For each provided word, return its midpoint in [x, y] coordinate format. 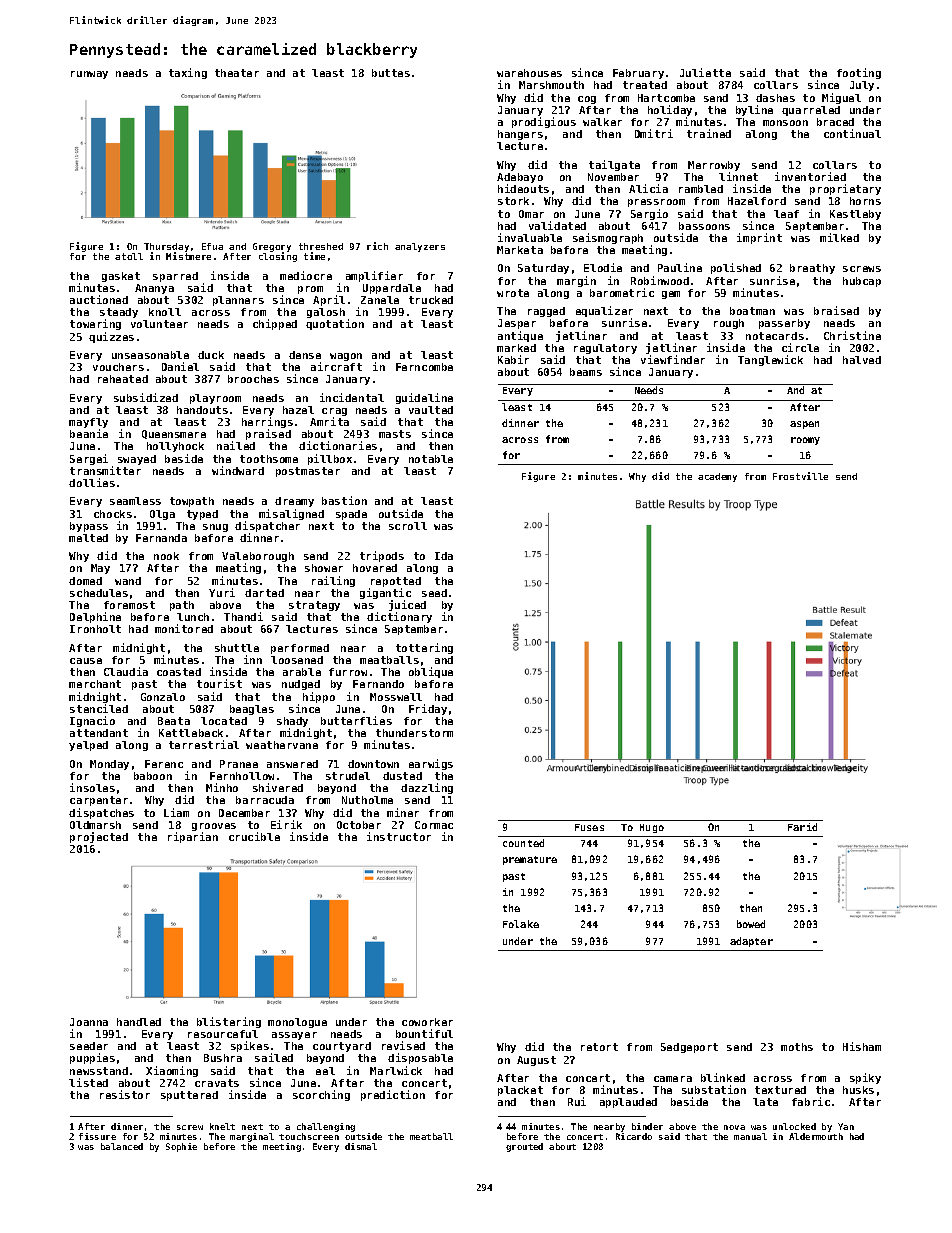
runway [89, 75]
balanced [122, 1146]
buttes [391, 73]
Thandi [243, 616]
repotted [396, 582]
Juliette [705, 72]
